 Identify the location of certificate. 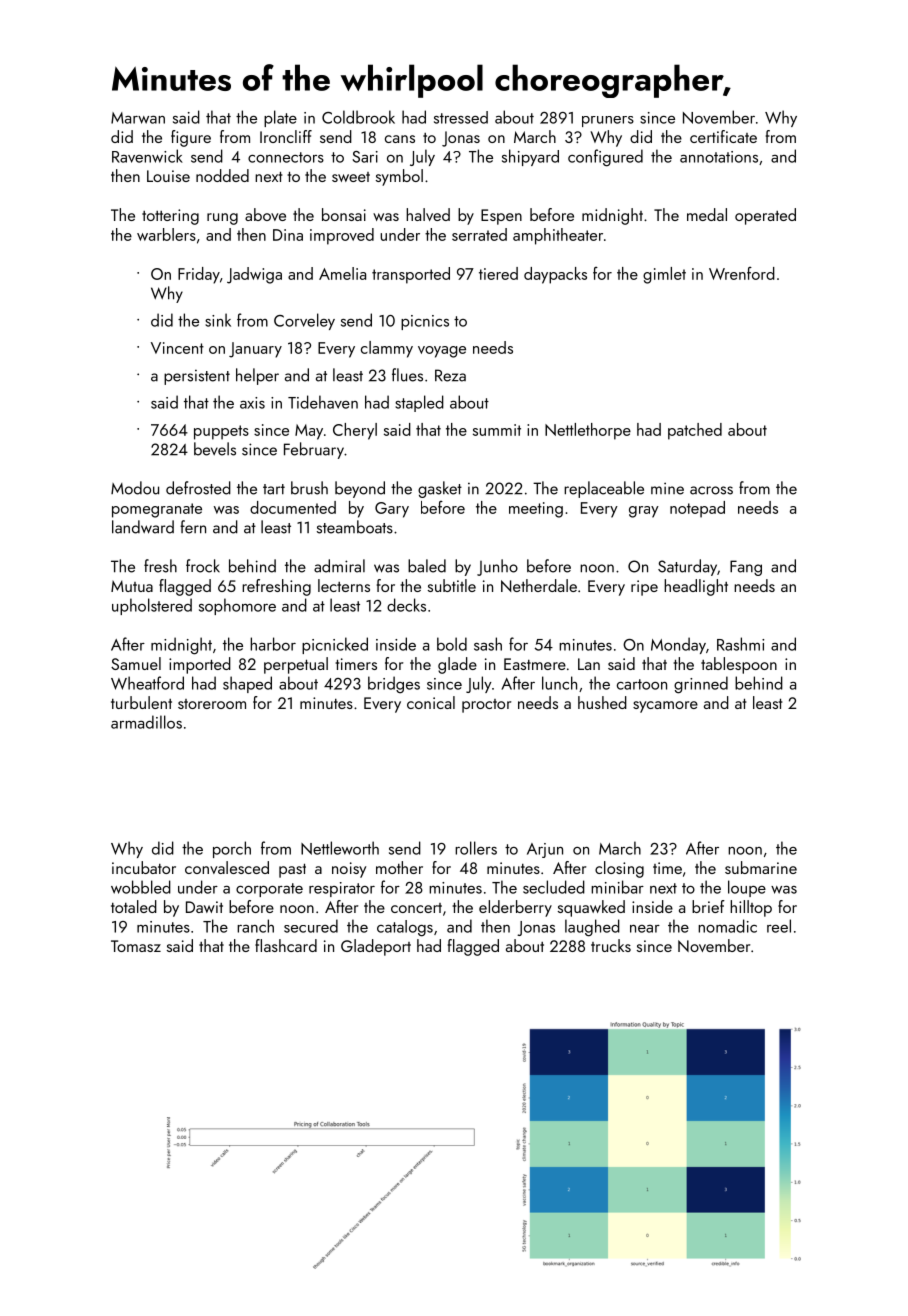
(723, 136).
